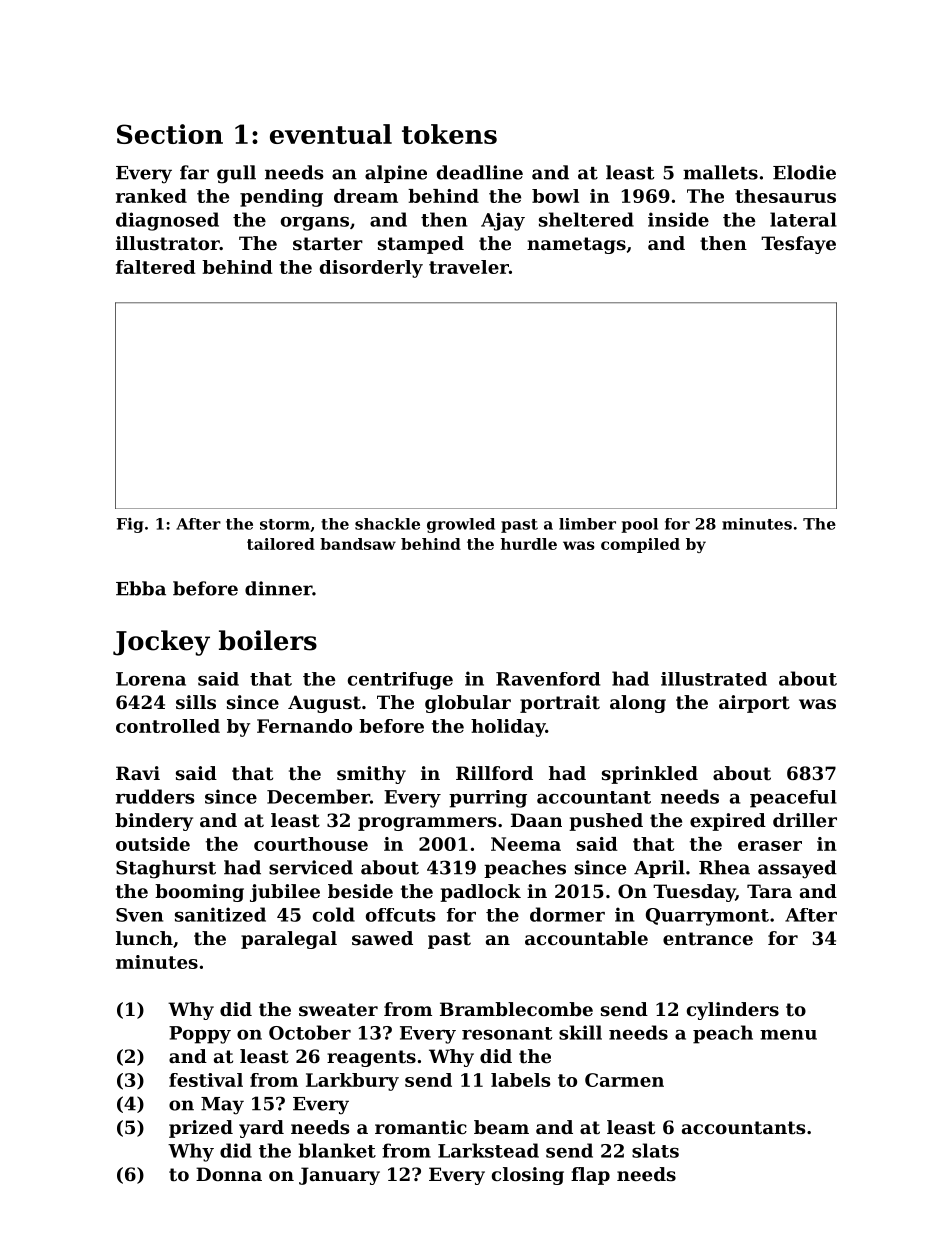 This screenshot has width=952, height=1233. What do you see at coordinates (401, 915) in the screenshot?
I see `offcuts` at bounding box center [401, 915].
